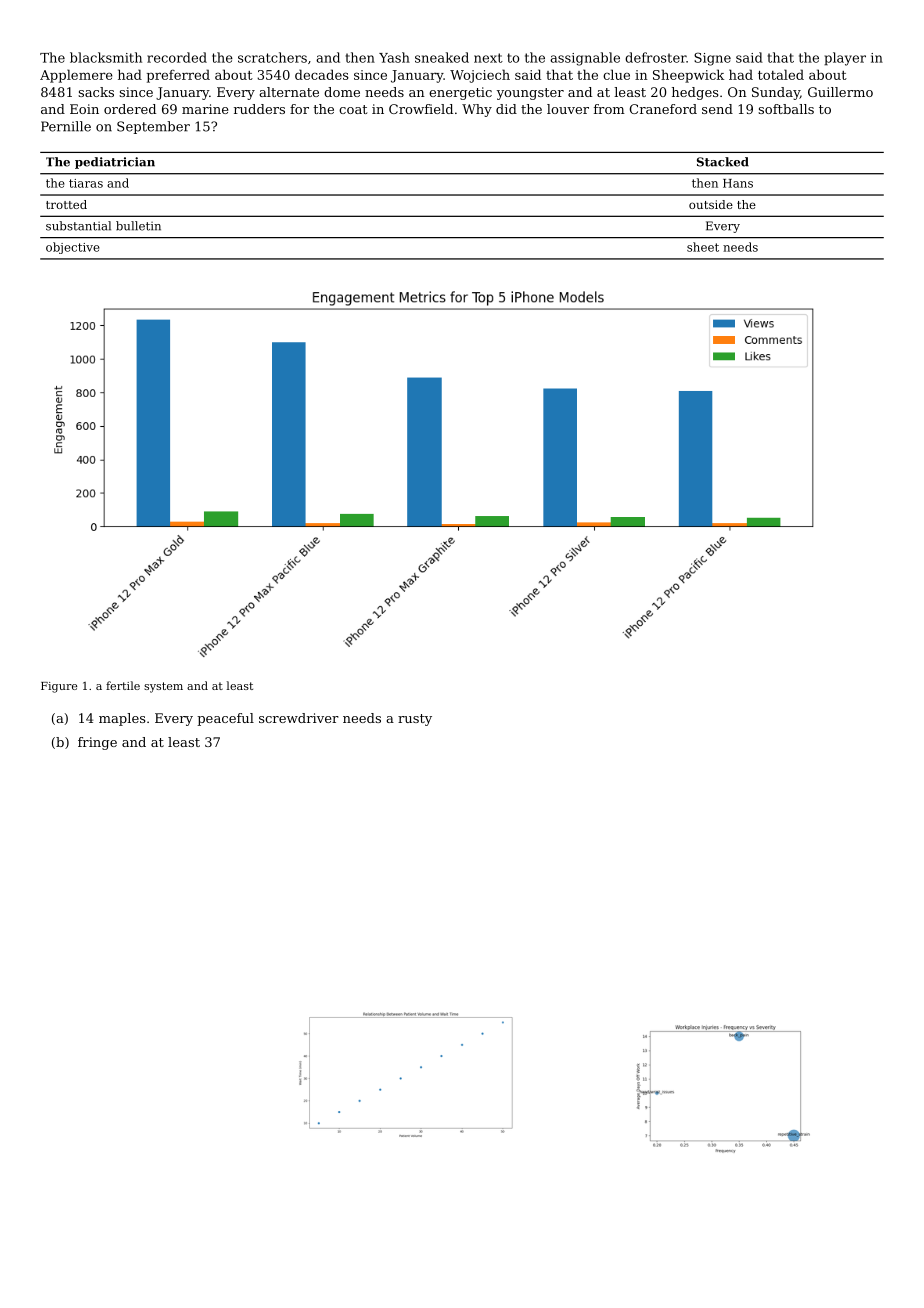  What do you see at coordinates (66, 126) in the screenshot?
I see `Pernille` at bounding box center [66, 126].
